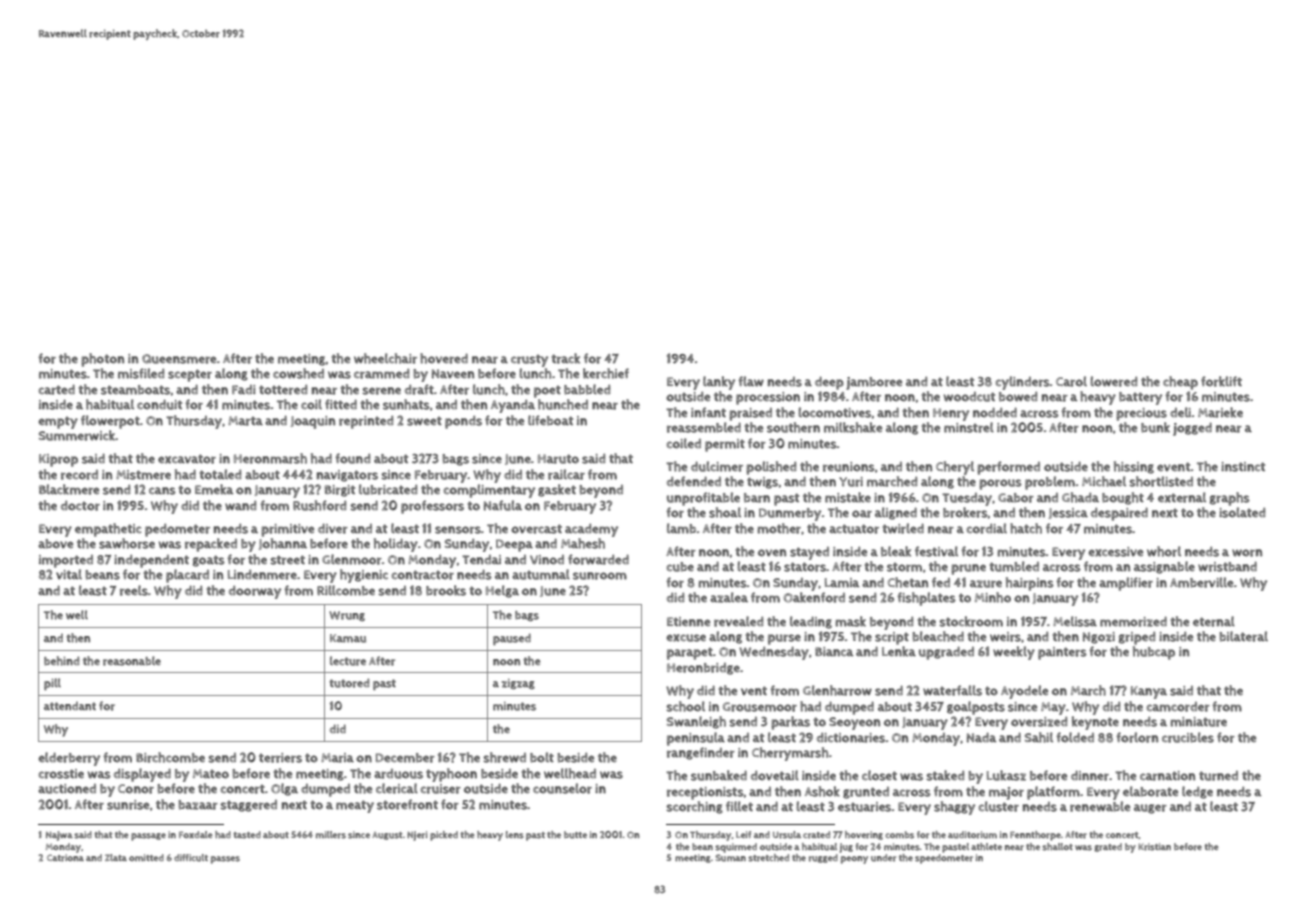 The image size is (1308, 924). What do you see at coordinates (1154, 847) in the screenshot?
I see `Kristian` at bounding box center [1154, 847].
